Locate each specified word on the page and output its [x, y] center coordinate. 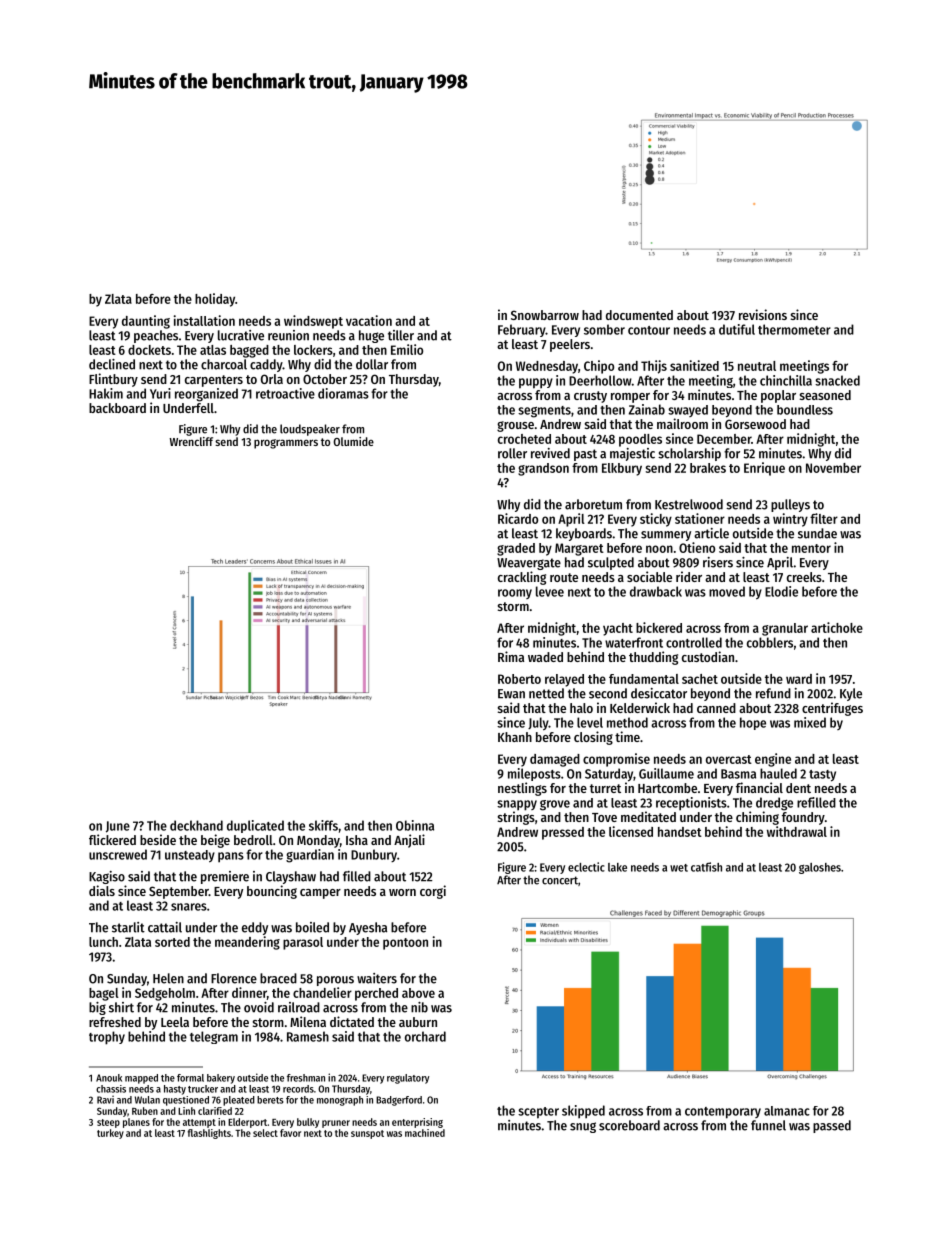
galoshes [820, 868]
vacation [369, 320]
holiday [215, 300]
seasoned [825, 395]
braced [278, 978]
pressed [563, 833]
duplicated [255, 826]
